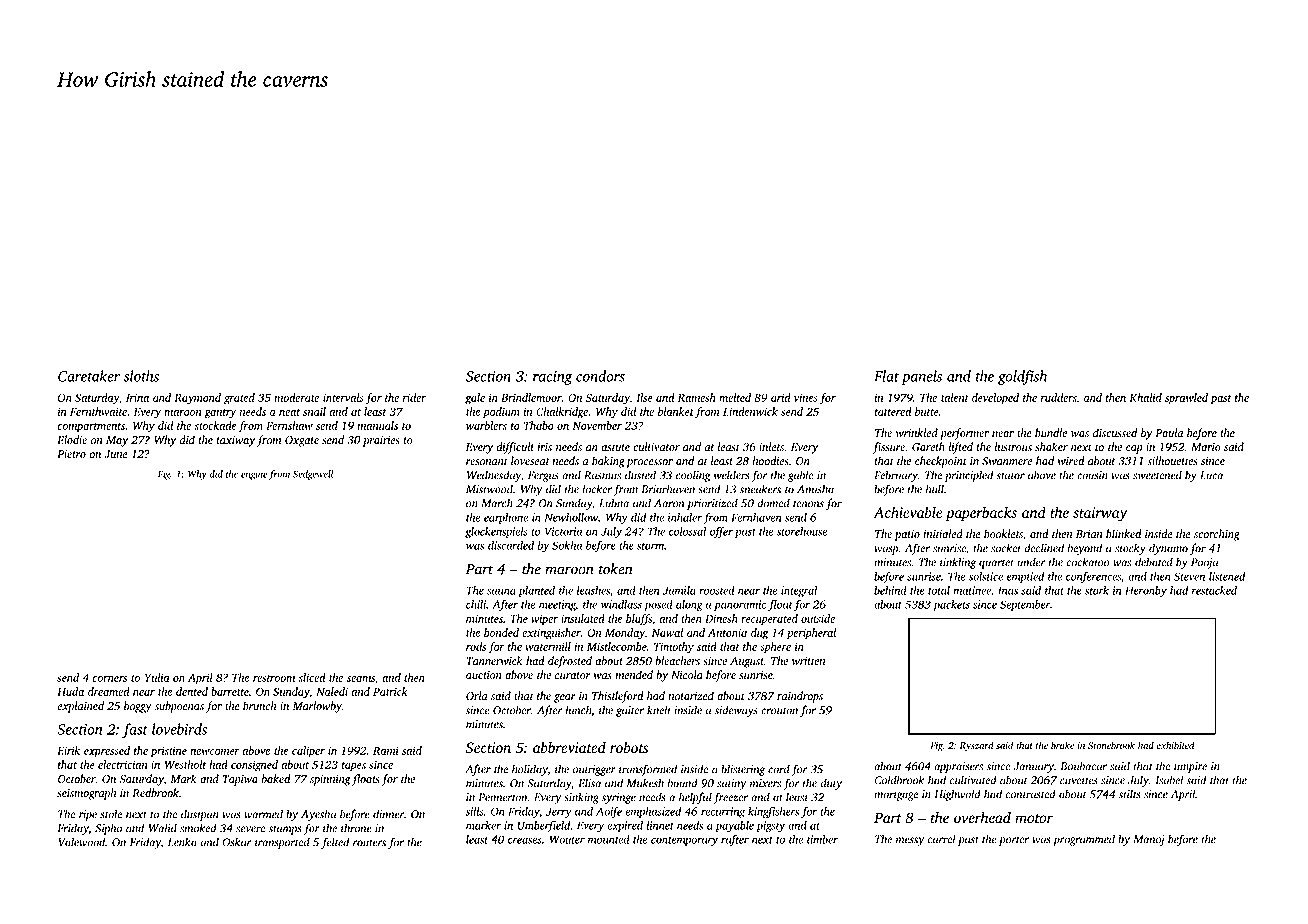 The height and width of the screenshot is (924, 1308). Describe the element at coordinates (1111, 745) in the screenshot. I see `Stonebrook` at that location.
